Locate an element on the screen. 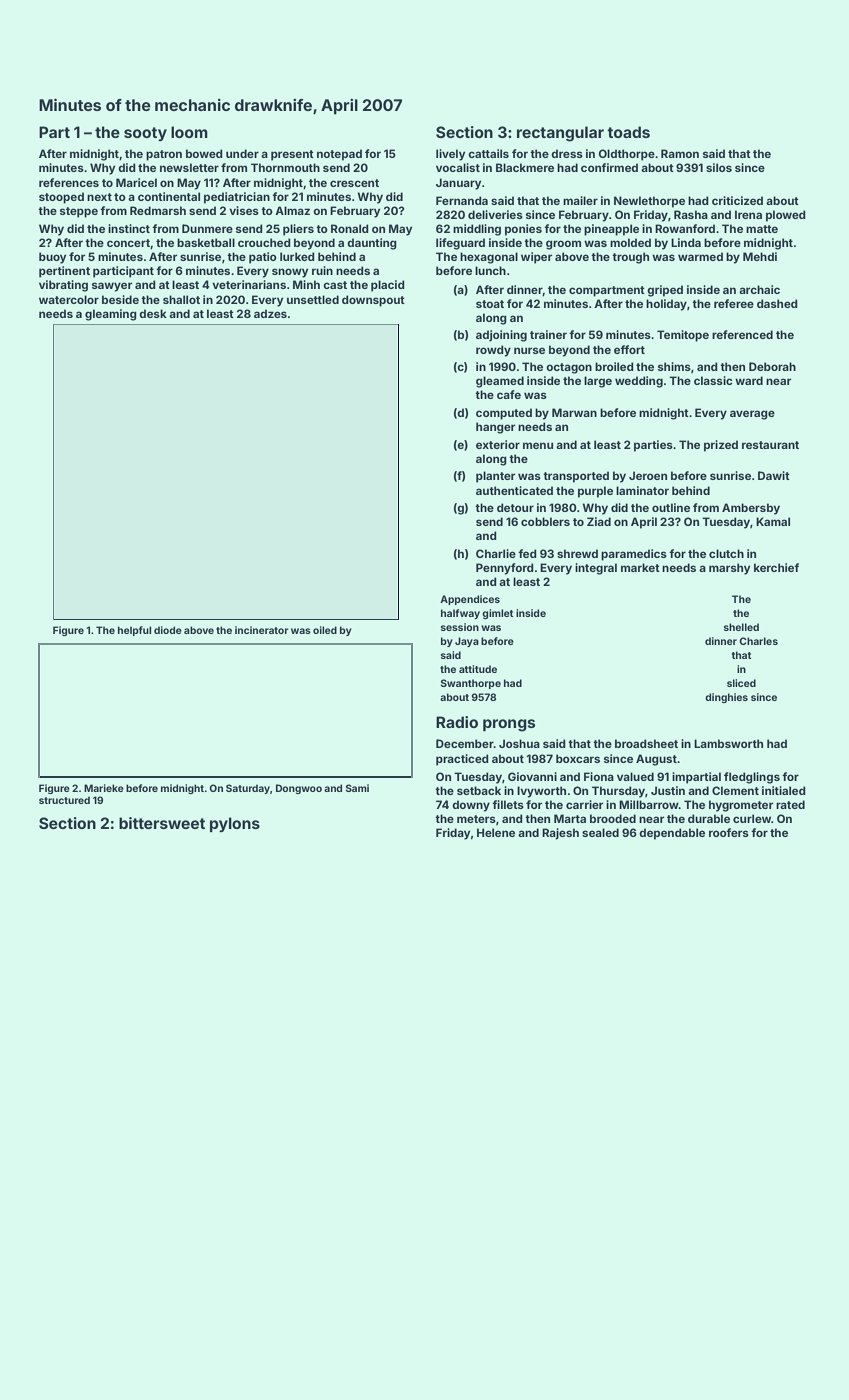 Image resolution: width=849 pixels, height=1400 pixels. ponies is located at coordinates (523, 230).
